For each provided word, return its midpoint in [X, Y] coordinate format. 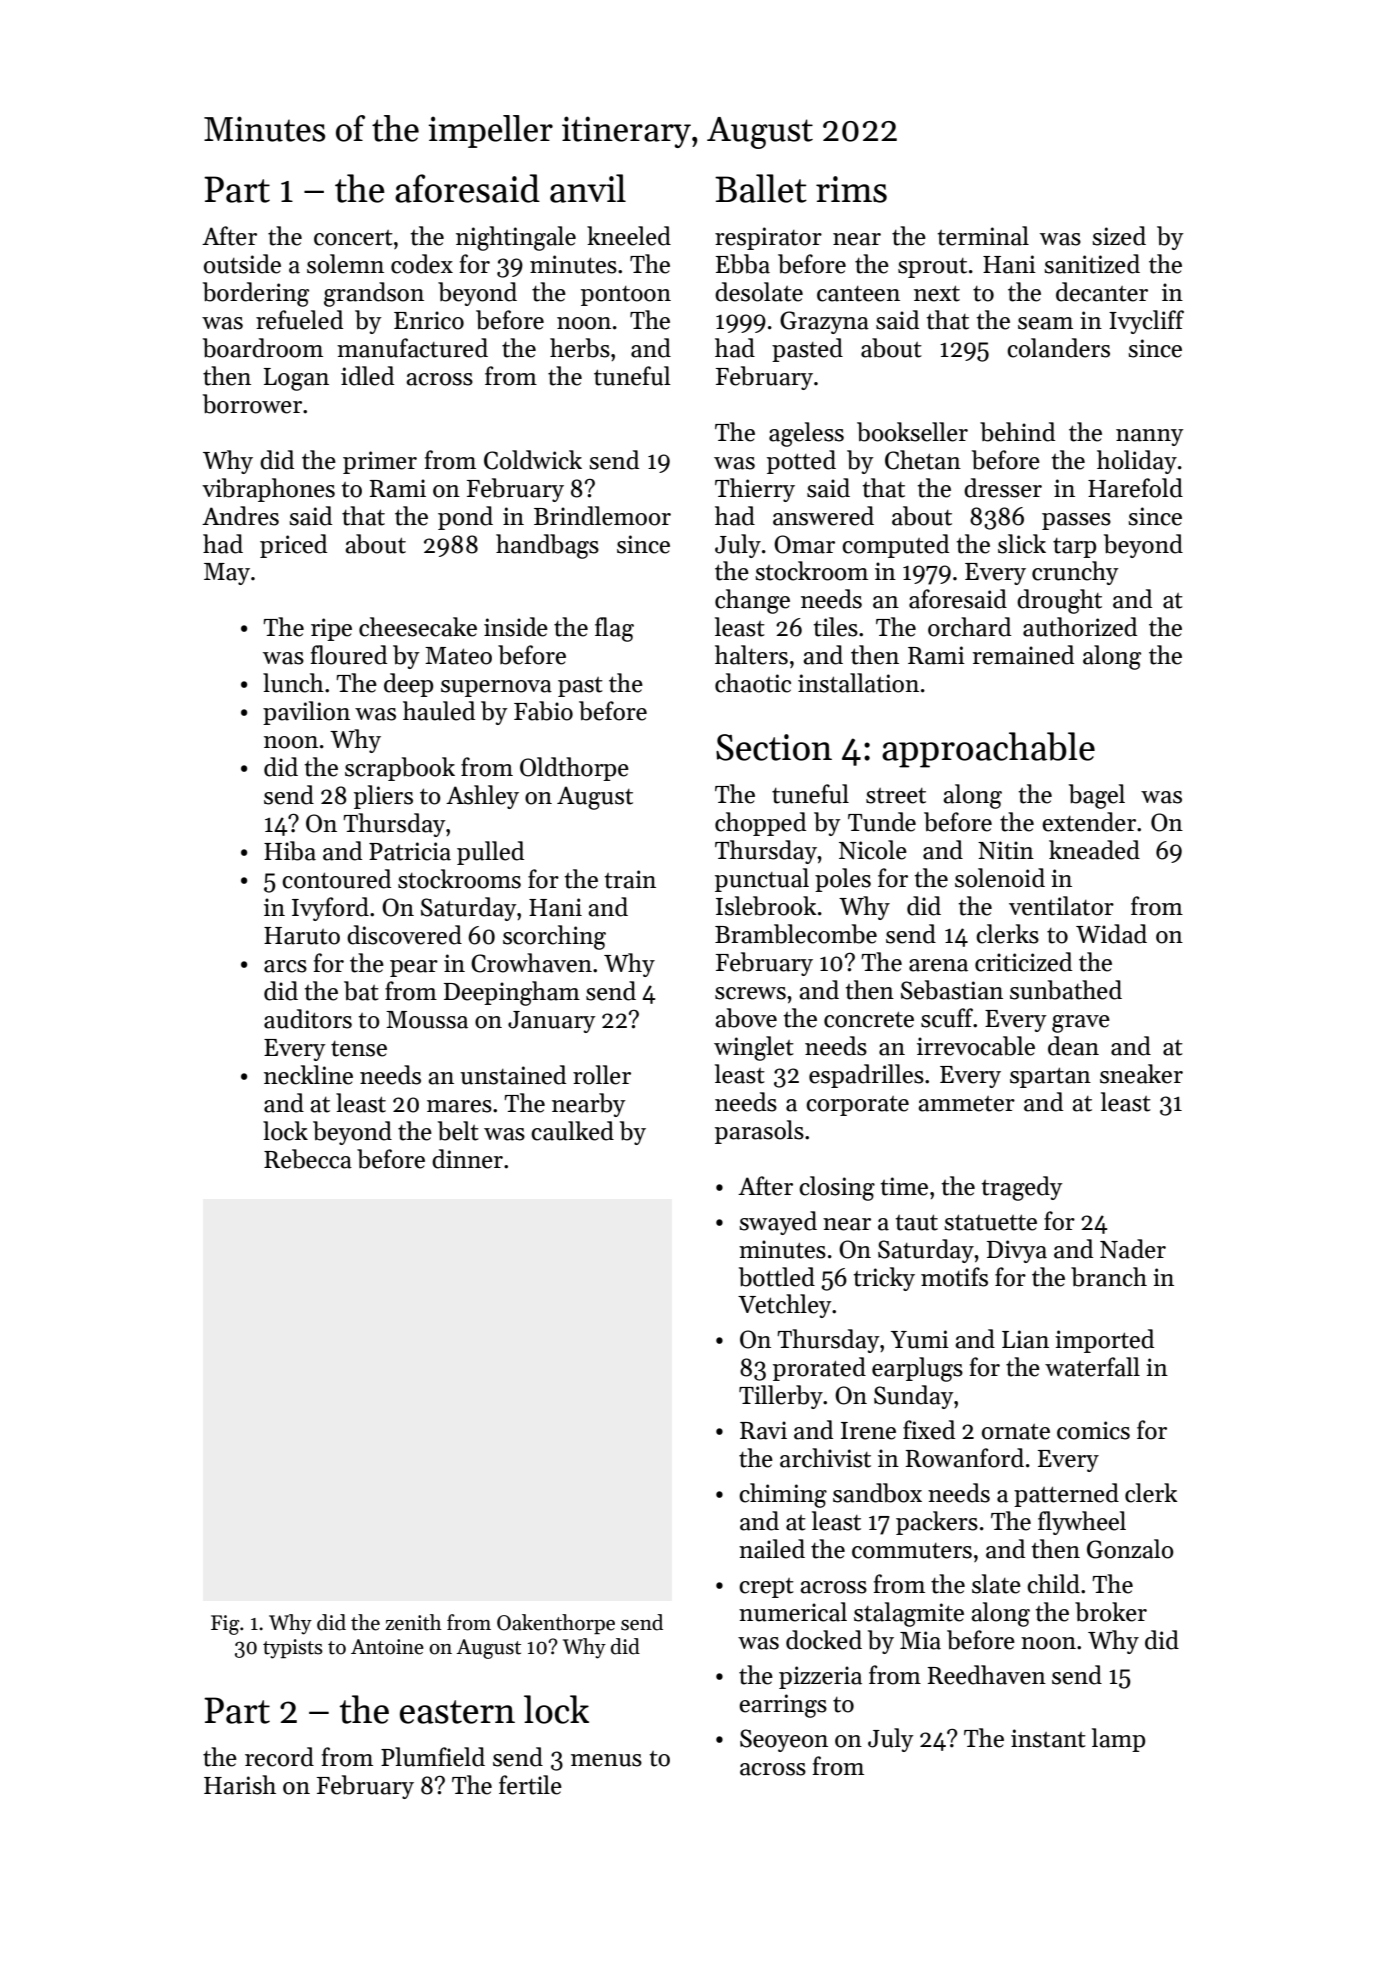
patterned [1066, 1495]
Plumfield [433, 1757]
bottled [777, 1277]
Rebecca [308, 1159]
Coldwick [533, 460]
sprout [932, 268]
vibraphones [268, 490]
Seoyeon [784, 1740]
